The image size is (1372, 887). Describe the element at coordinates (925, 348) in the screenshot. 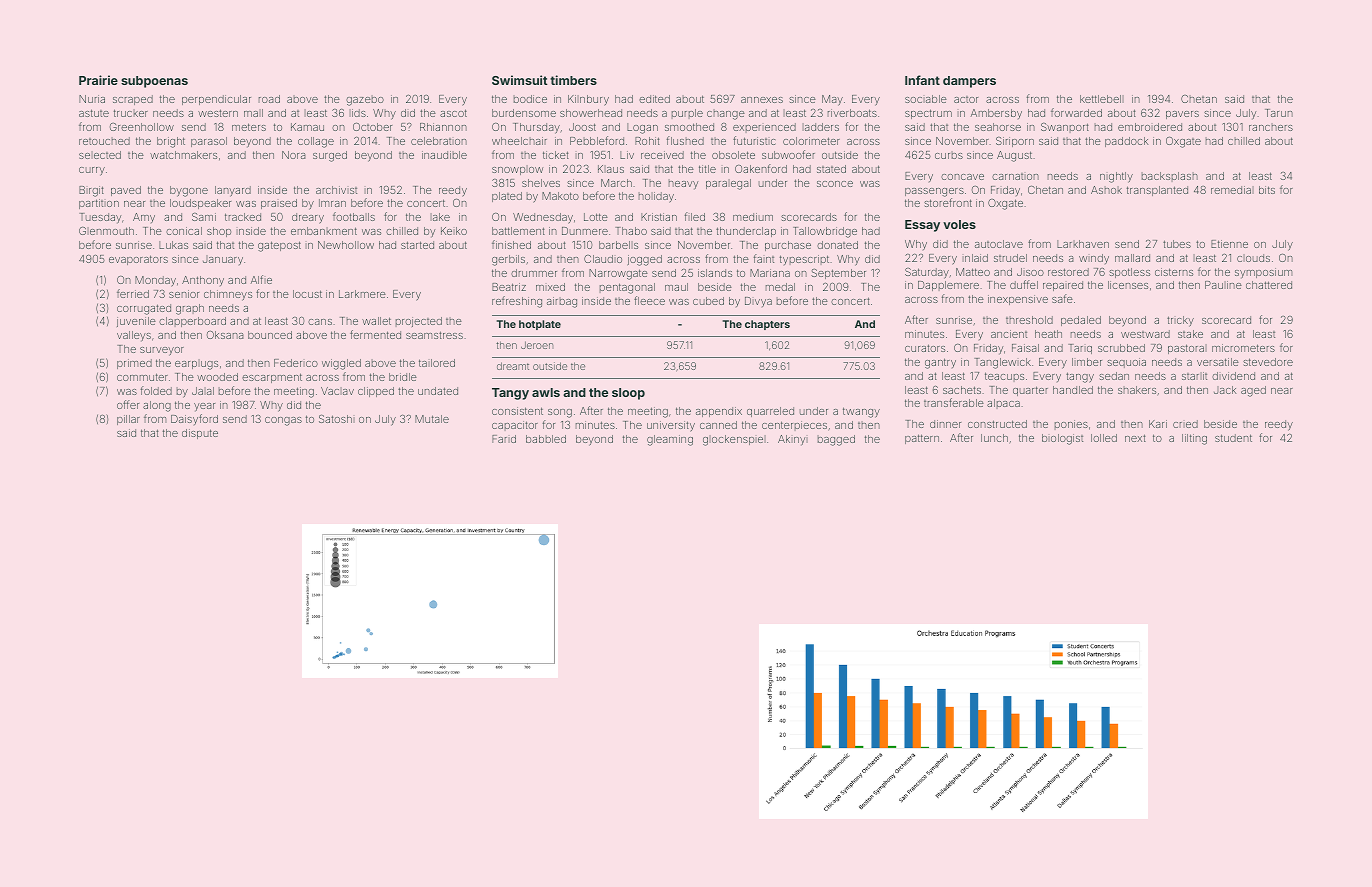

I see `curators` at that location.
